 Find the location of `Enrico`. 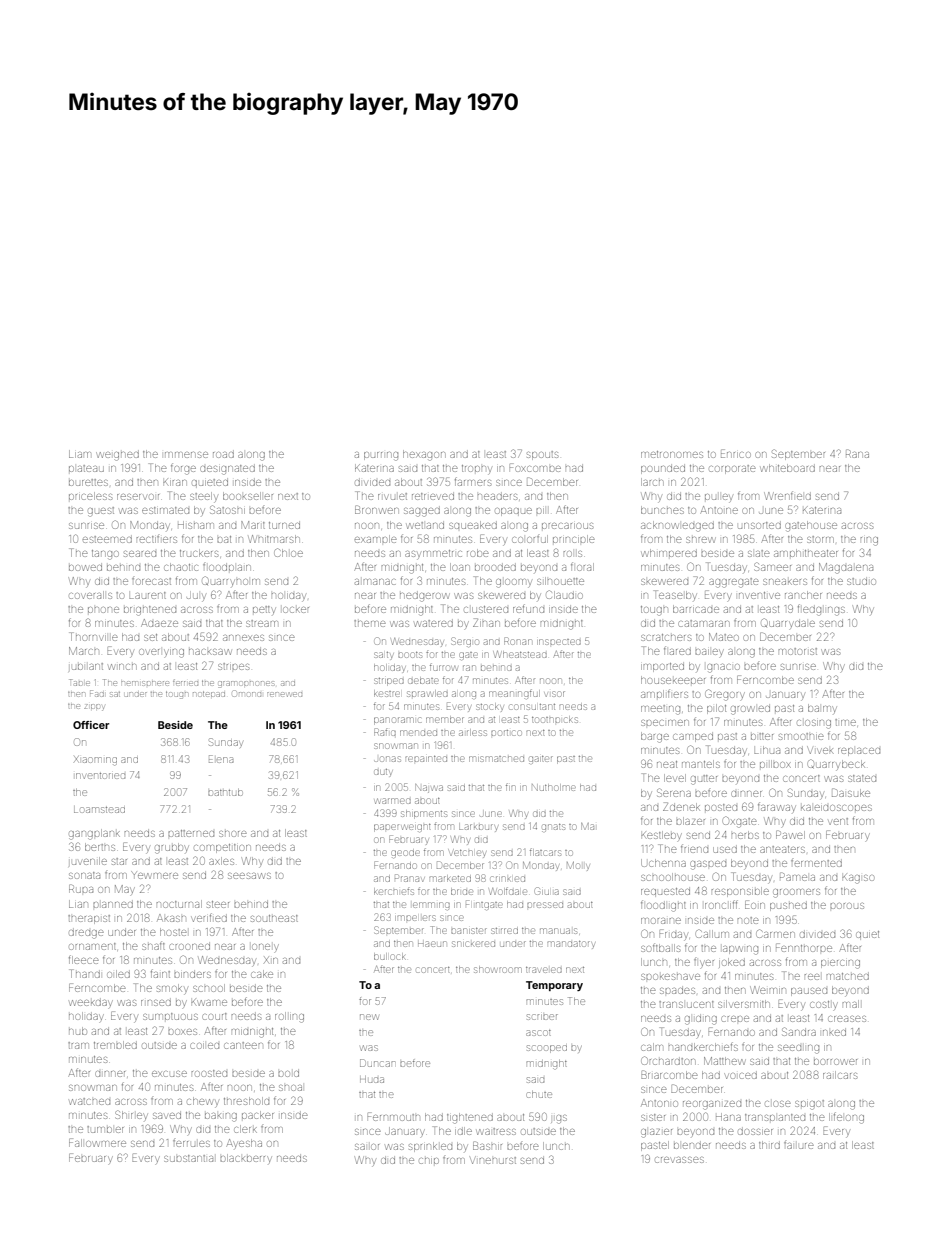

Enrico is located at coordinates (736, 453).
